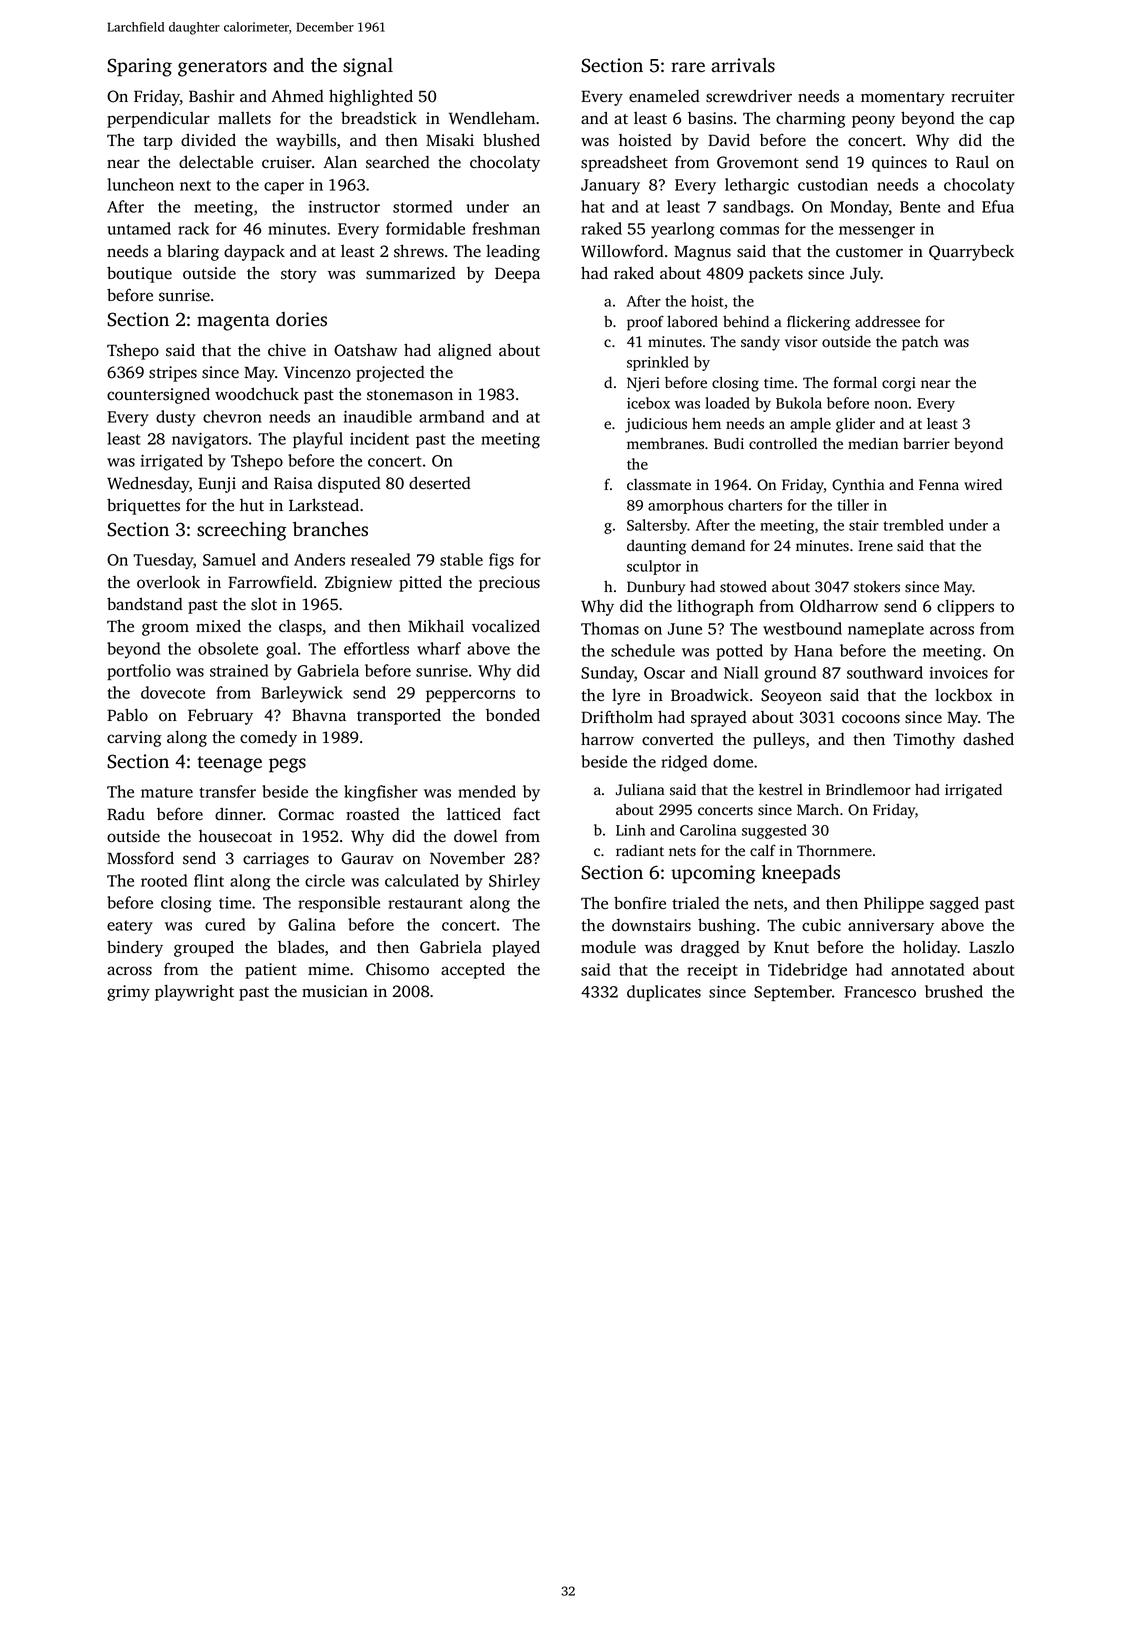 The image size is (1122, 1625). What do you see at coordinates (648, 403) in the screenshot?
I see `icebox` at bounding box center [648, 403].
